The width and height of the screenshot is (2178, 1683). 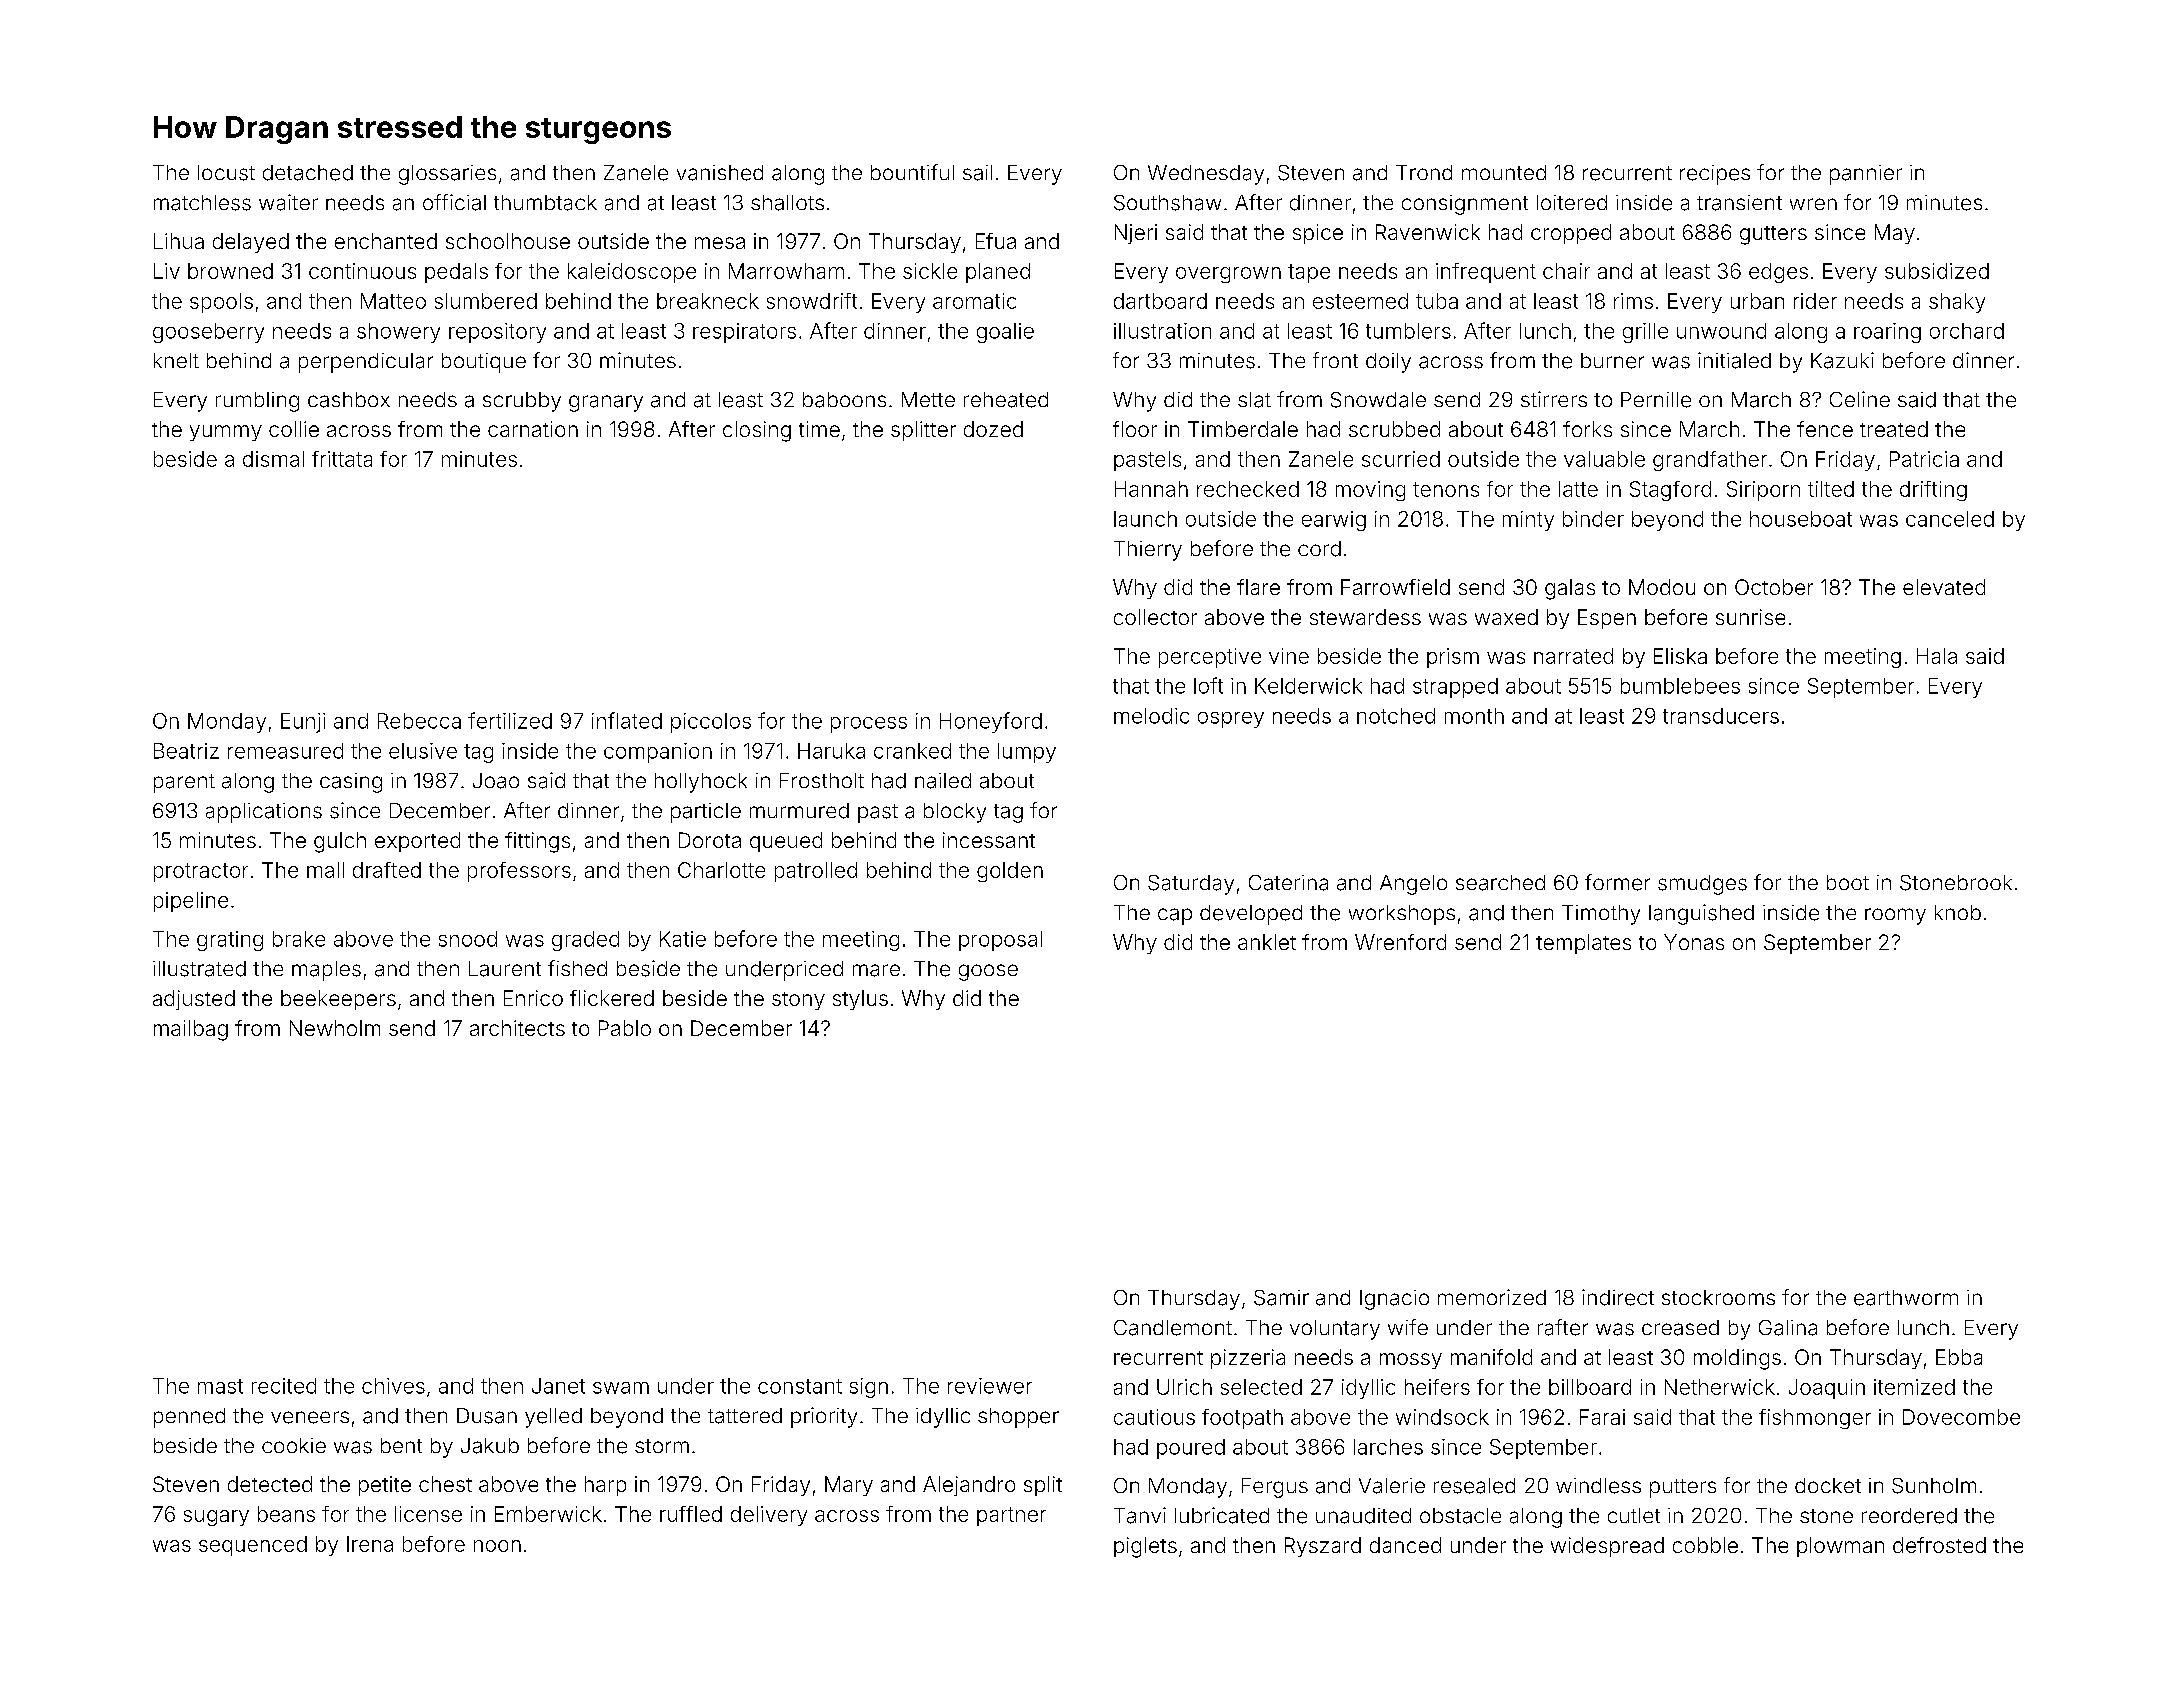 I want to click on Njeri, so click(x=1136, y=234).
